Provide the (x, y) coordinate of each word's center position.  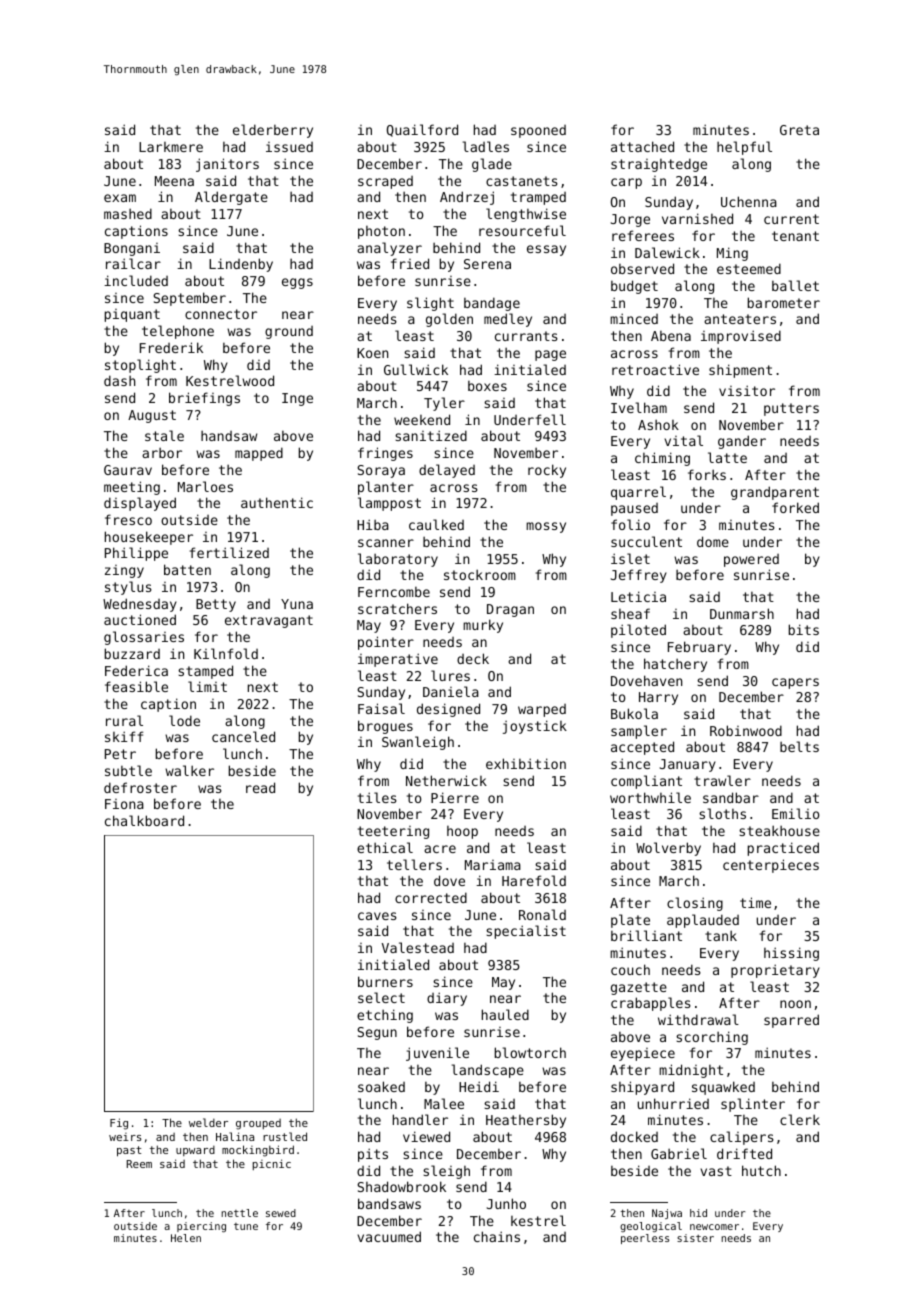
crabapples (651, 1004)
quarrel (638, 493)
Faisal (381, 708)
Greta (799, 130)
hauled (505, 1014)
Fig (119, 1124)
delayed (447, 471)
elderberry (273, 131)
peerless (645, 1239)
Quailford (422, 130)
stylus (128, 588)
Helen (186, 1238)
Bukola (634, 713)
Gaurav (128, 470)
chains (497, 1236)
